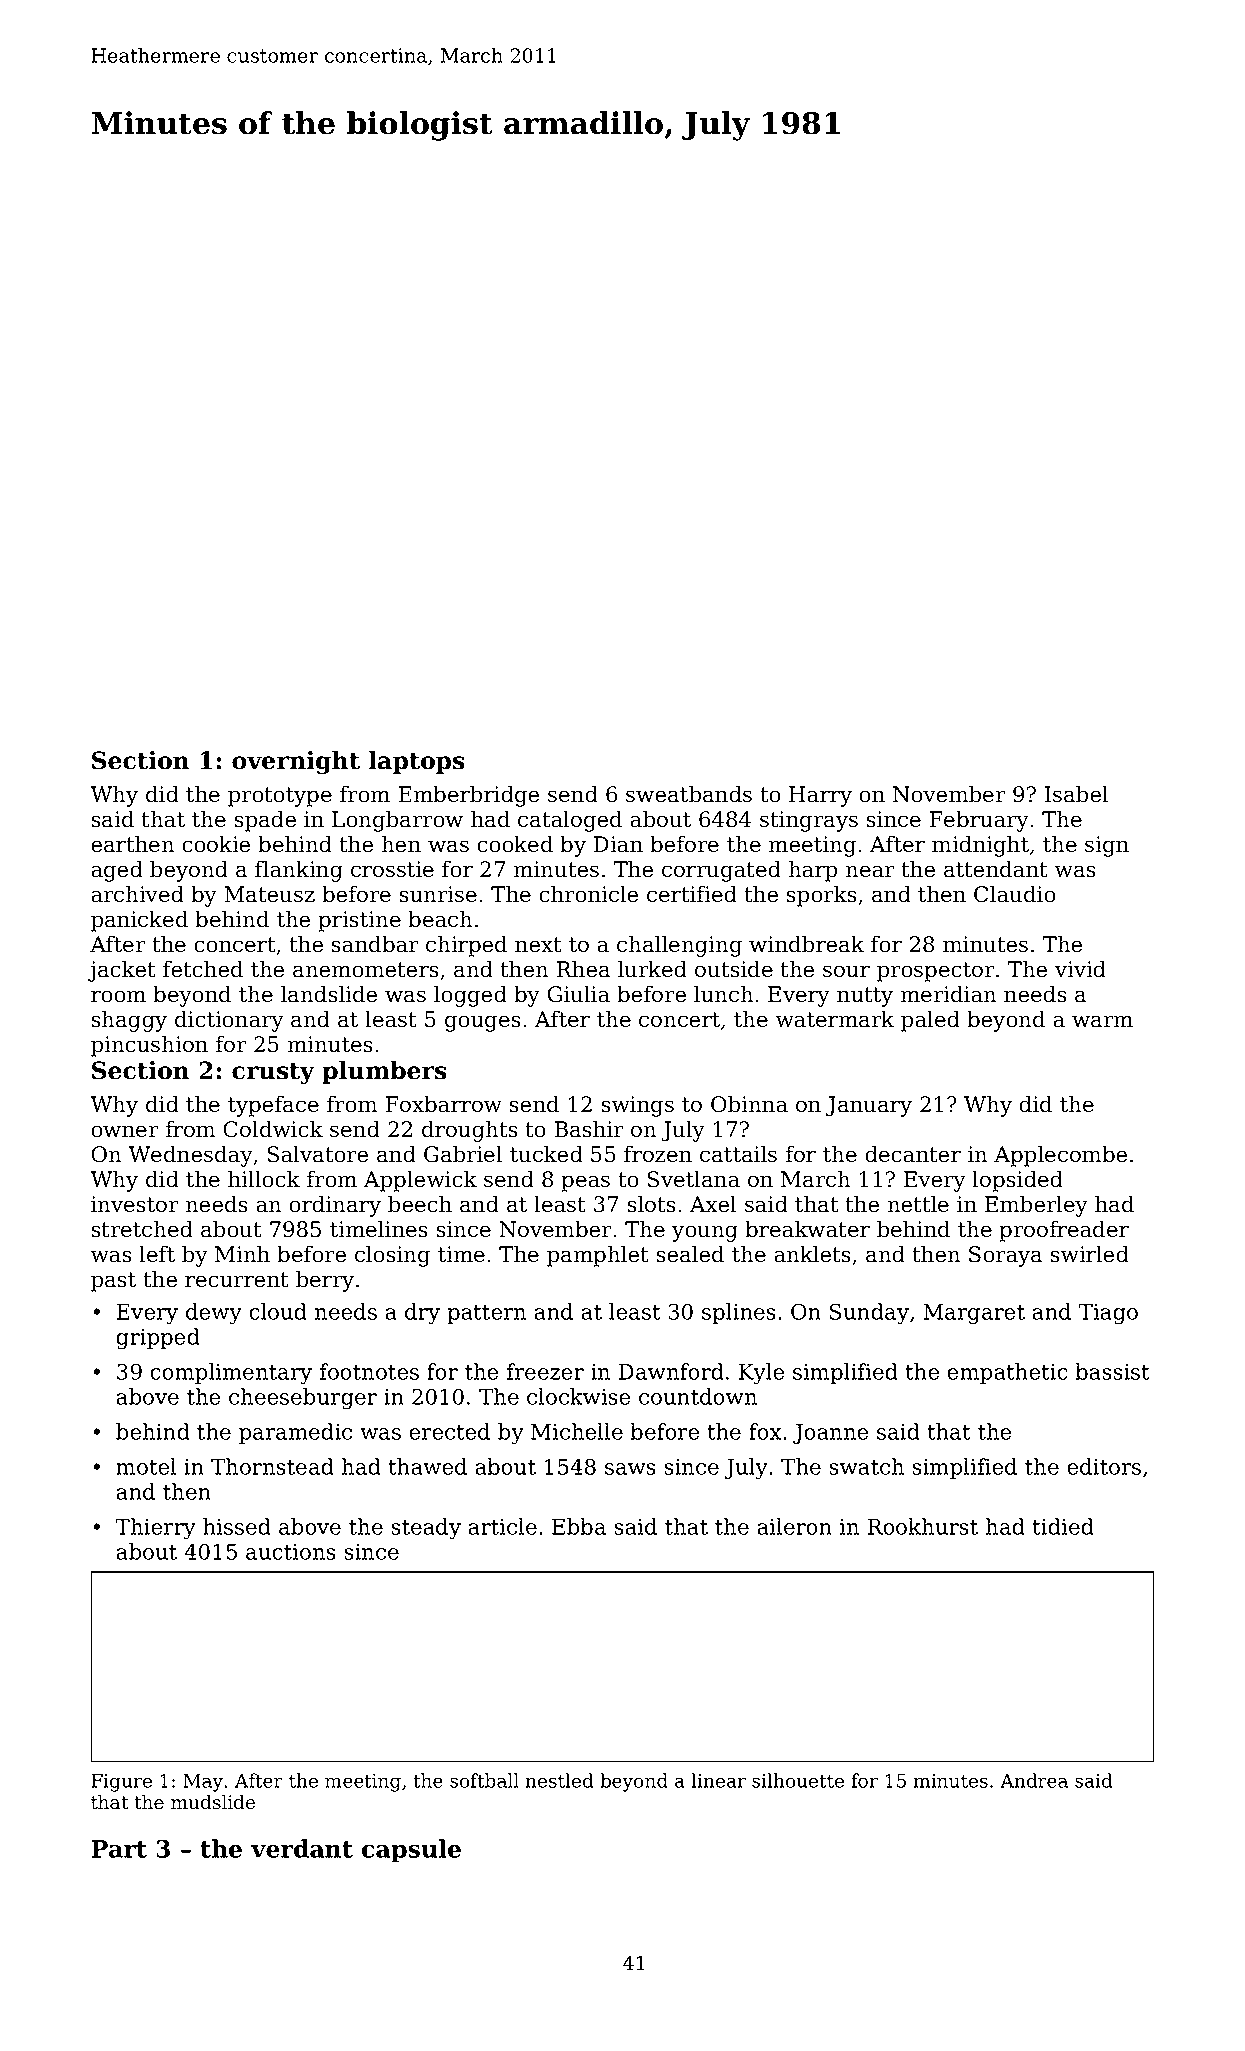 This document has height=2051, width=1245. Describe the element at coordinates (798, 1780) in the document. I see `silhouette` at that location.
